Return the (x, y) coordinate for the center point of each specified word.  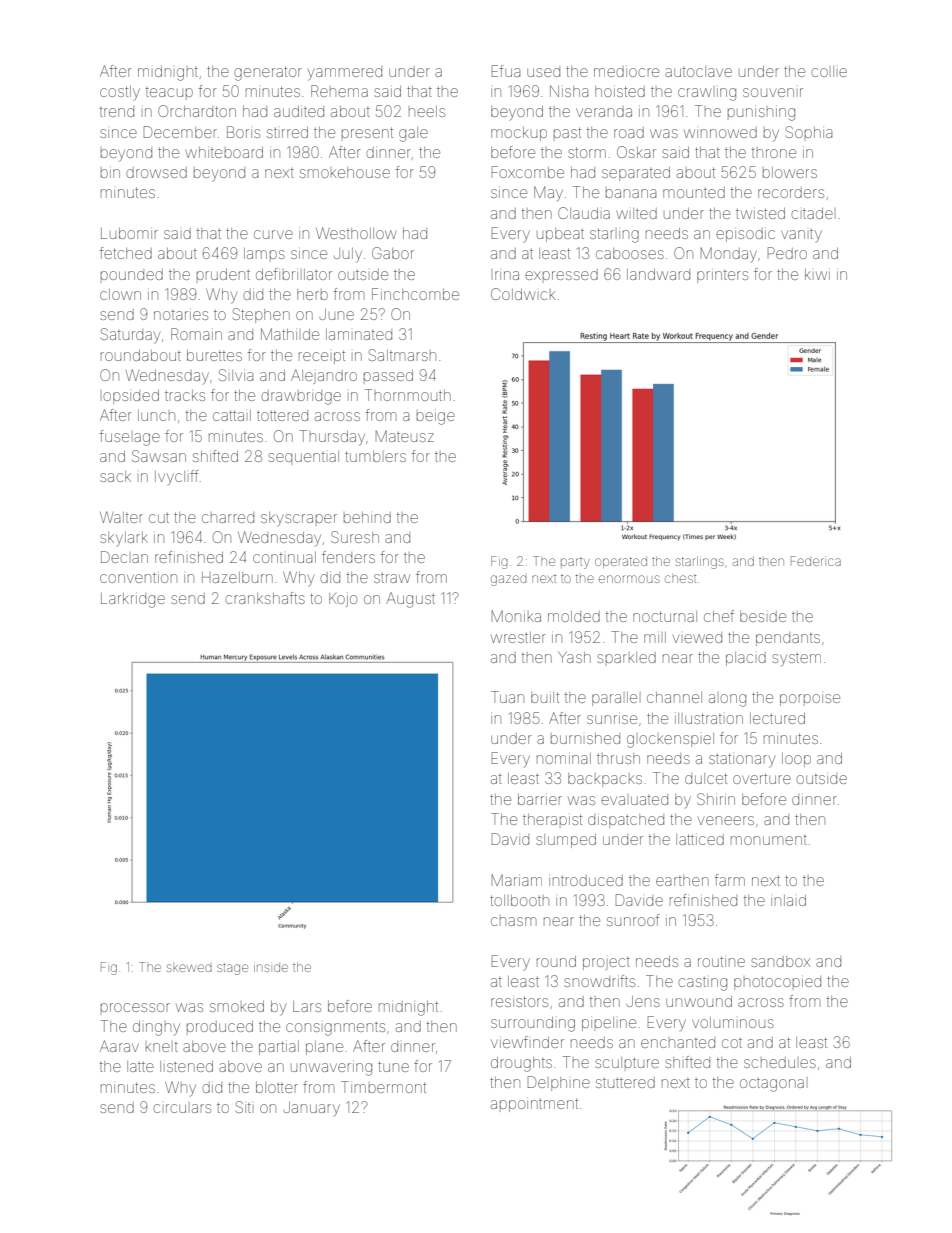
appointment (534, 1105)
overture (762, 778)
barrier (540, 799)
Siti (243, 1107)
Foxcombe (528, 172)
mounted (694, 192)
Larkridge (133, 600)
